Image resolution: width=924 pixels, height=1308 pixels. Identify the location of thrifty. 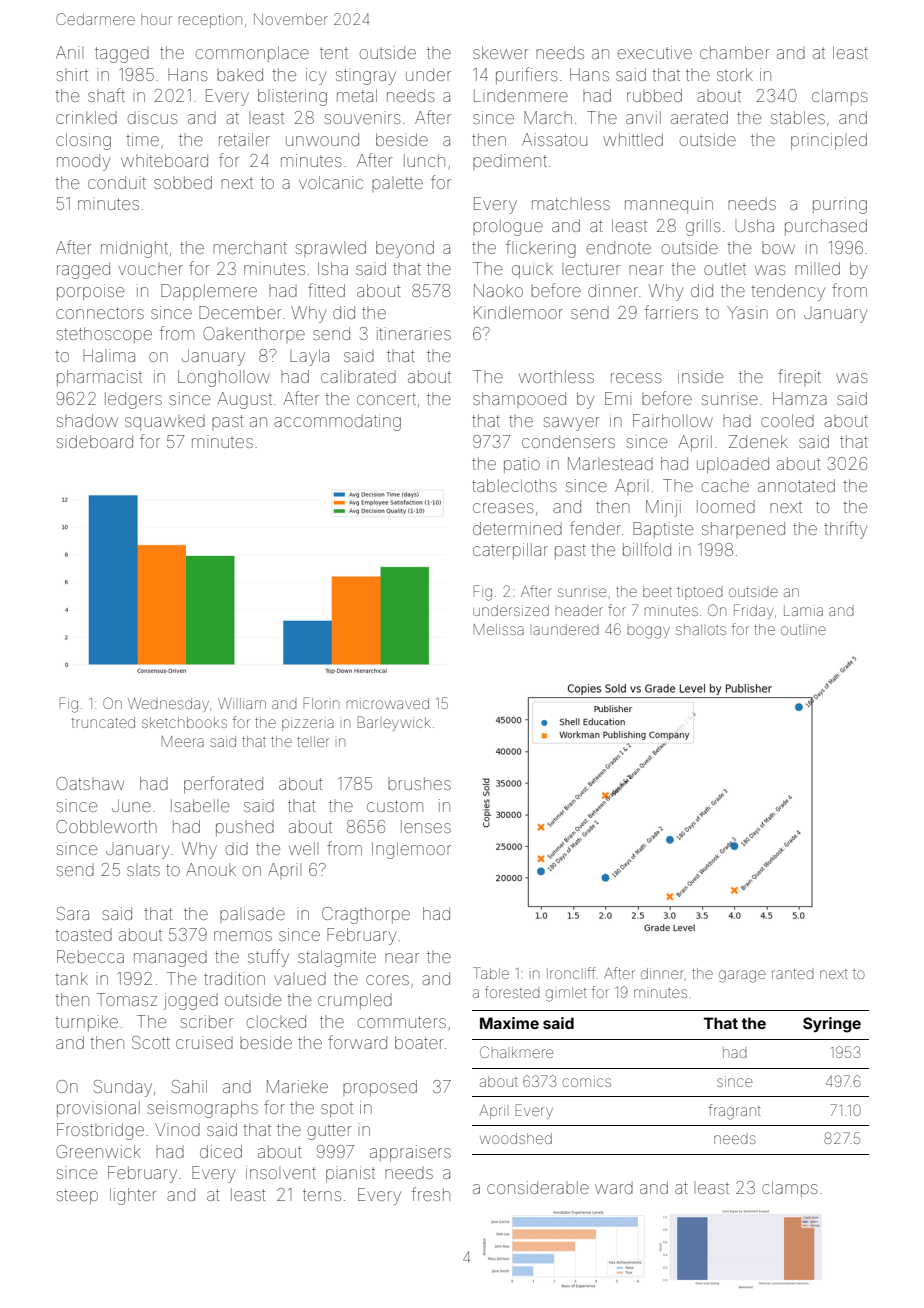
(845, 530).
